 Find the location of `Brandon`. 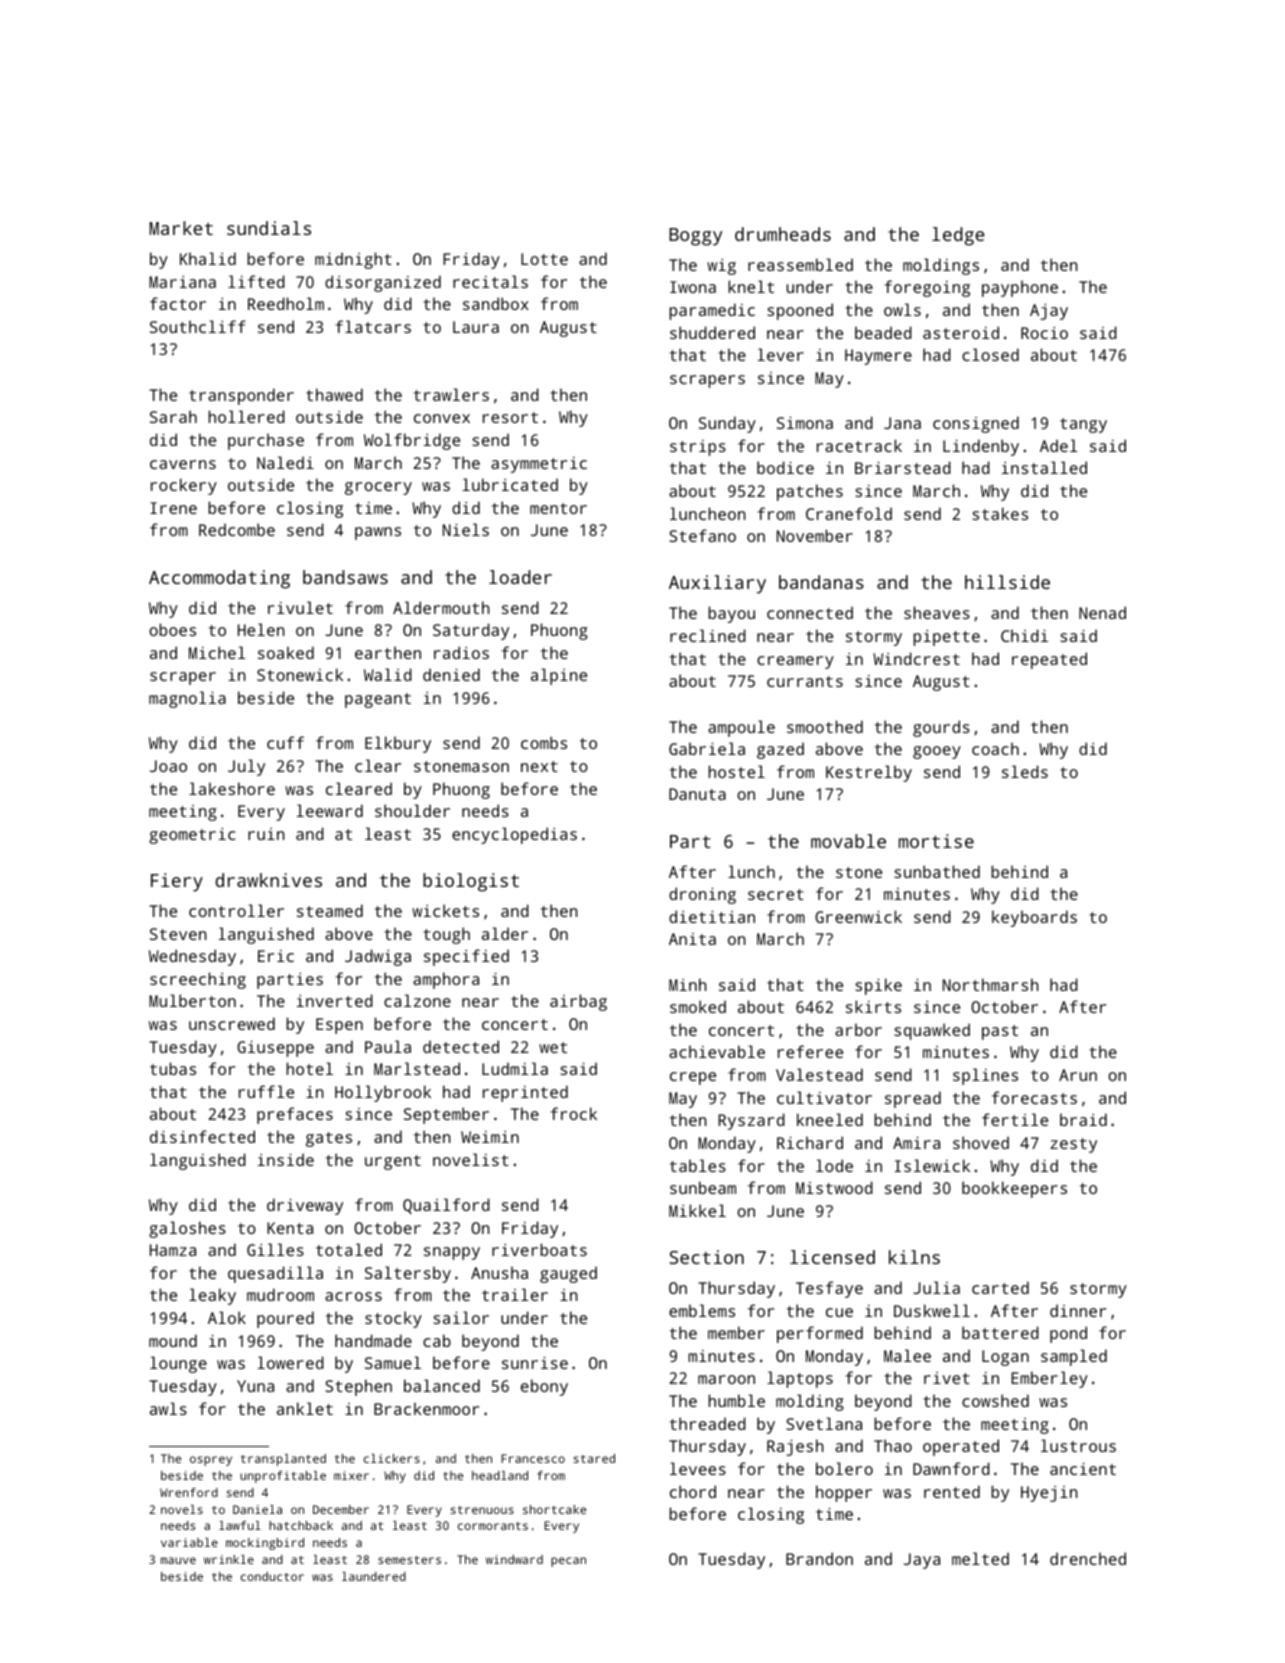

Brandon is located at coordinates (819, 1558).
